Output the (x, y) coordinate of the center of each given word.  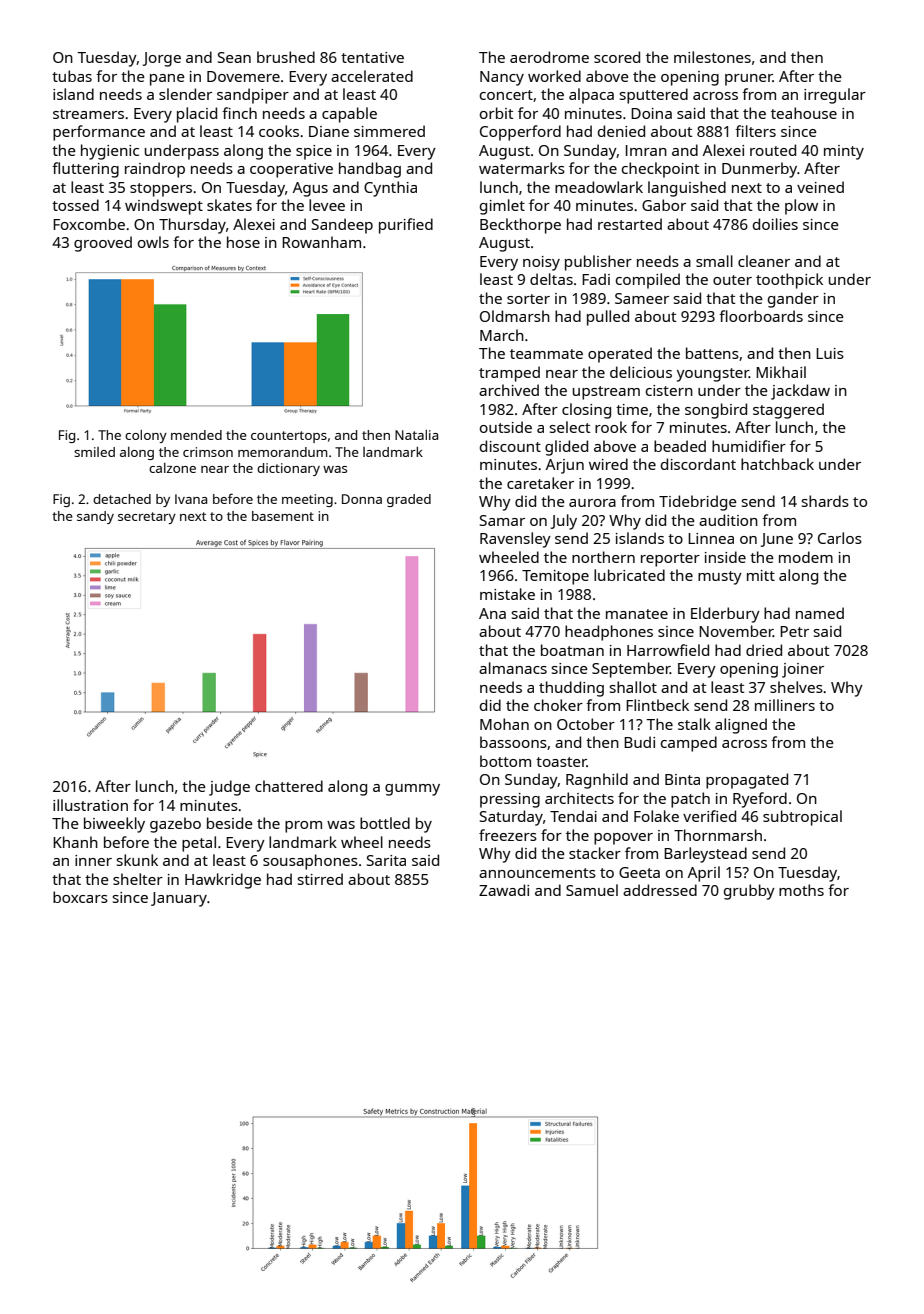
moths (801, 890)
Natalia (416, 435)
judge (229, 788)
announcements (537, 873)
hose (243, 242)
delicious (641, 372)
